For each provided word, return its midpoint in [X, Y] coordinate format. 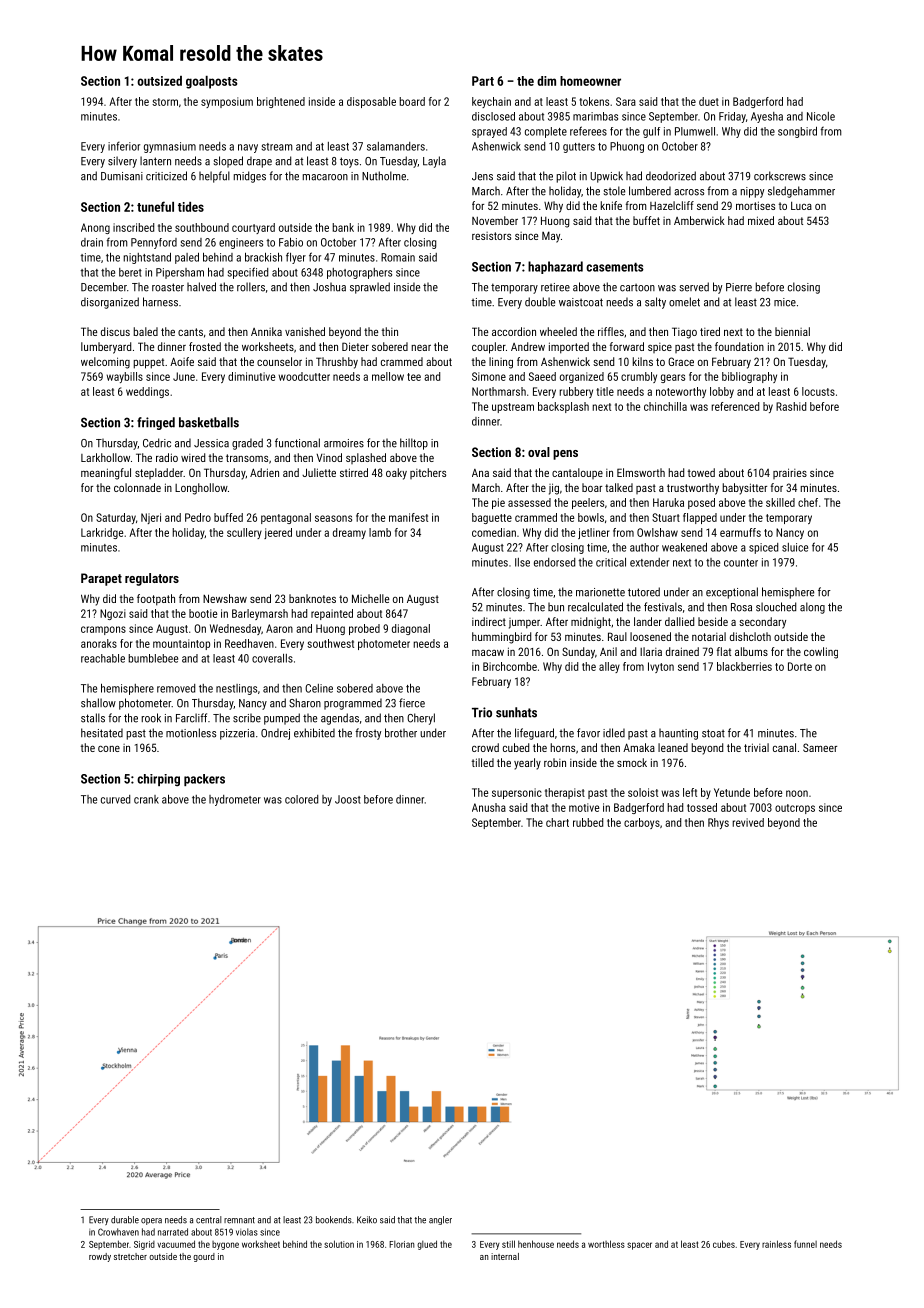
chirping [158, 780]
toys [349, 162]
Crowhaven [118, 1232]
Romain [398, 257]
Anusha [489, 807]
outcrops [795, 809]
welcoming [105, 363]
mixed [761, 220]
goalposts [212, 82]
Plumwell [695, 131]
